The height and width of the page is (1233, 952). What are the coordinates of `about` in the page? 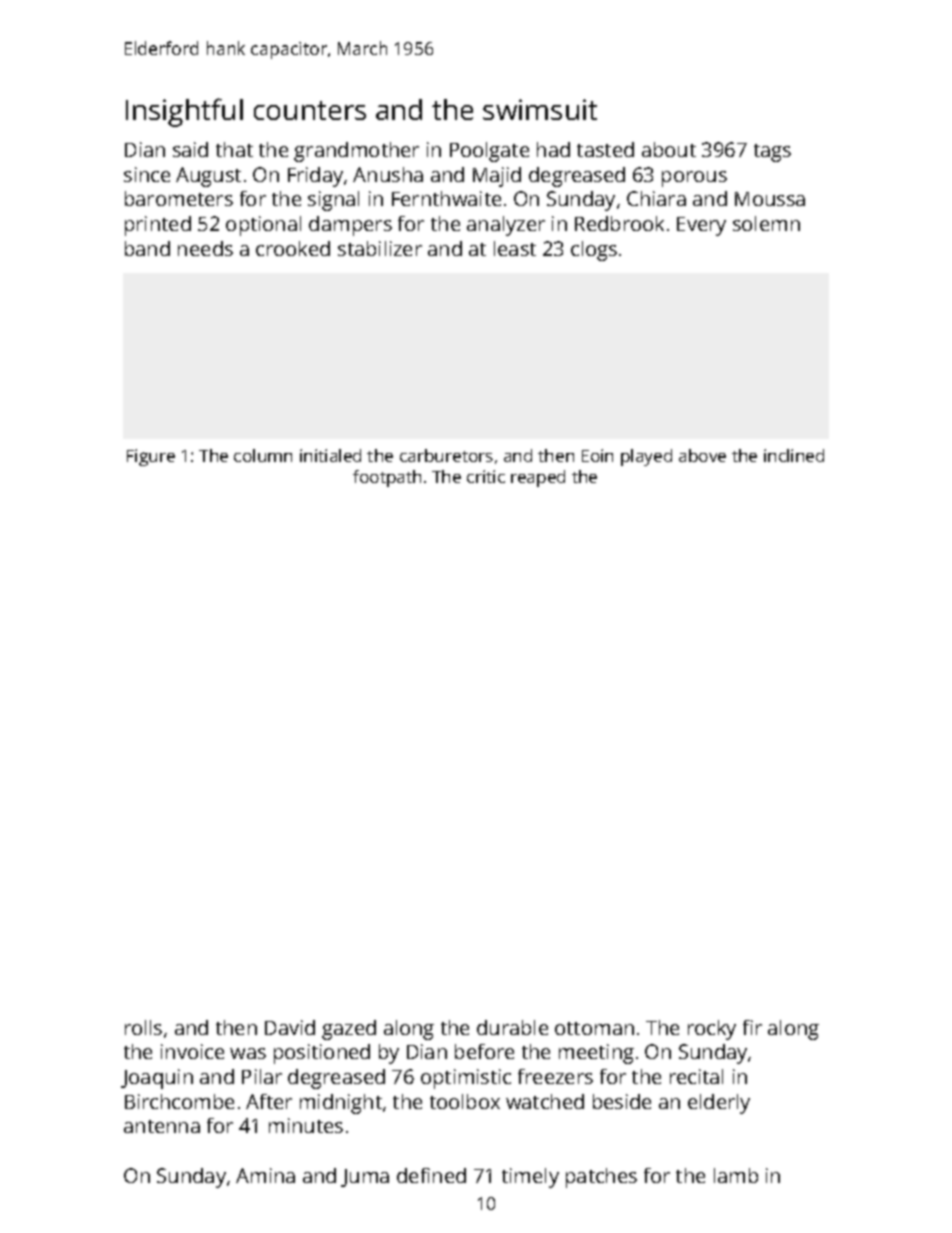 It's located at (669, 149).
